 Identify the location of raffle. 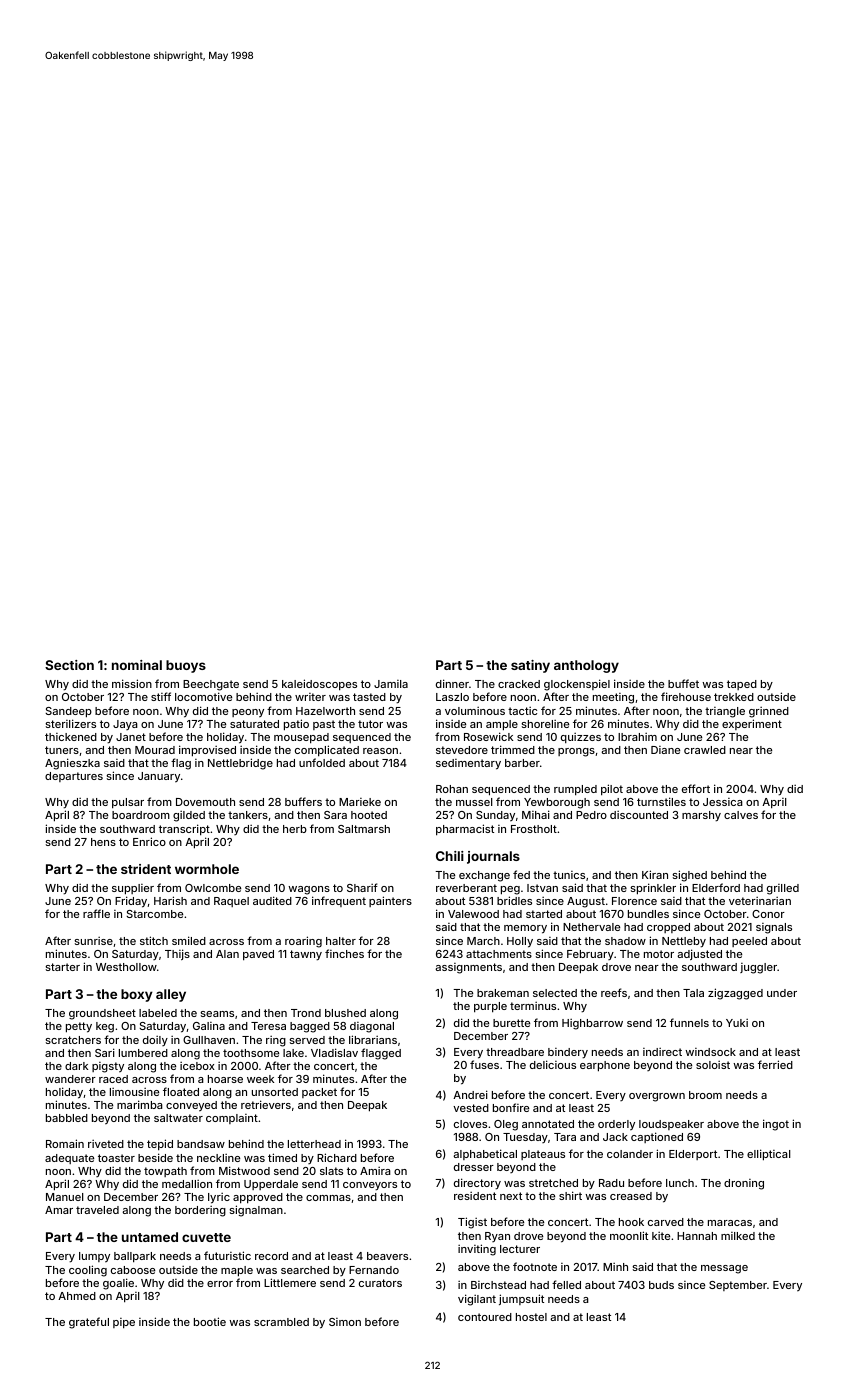
(96, 913).
